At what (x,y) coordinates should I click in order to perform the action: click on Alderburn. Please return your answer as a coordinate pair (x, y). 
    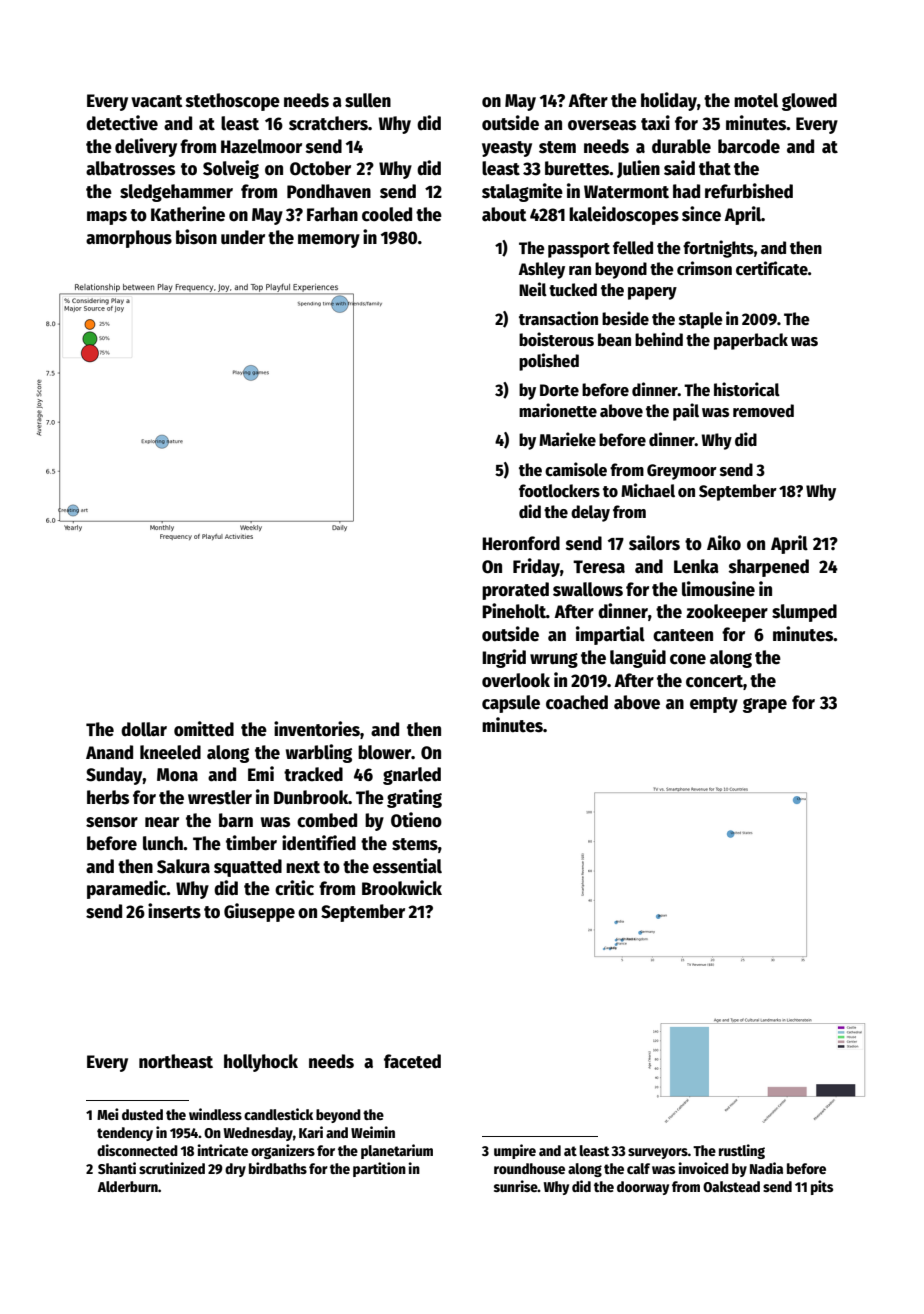
    Looking at the image, I should click on (128, 1186).
